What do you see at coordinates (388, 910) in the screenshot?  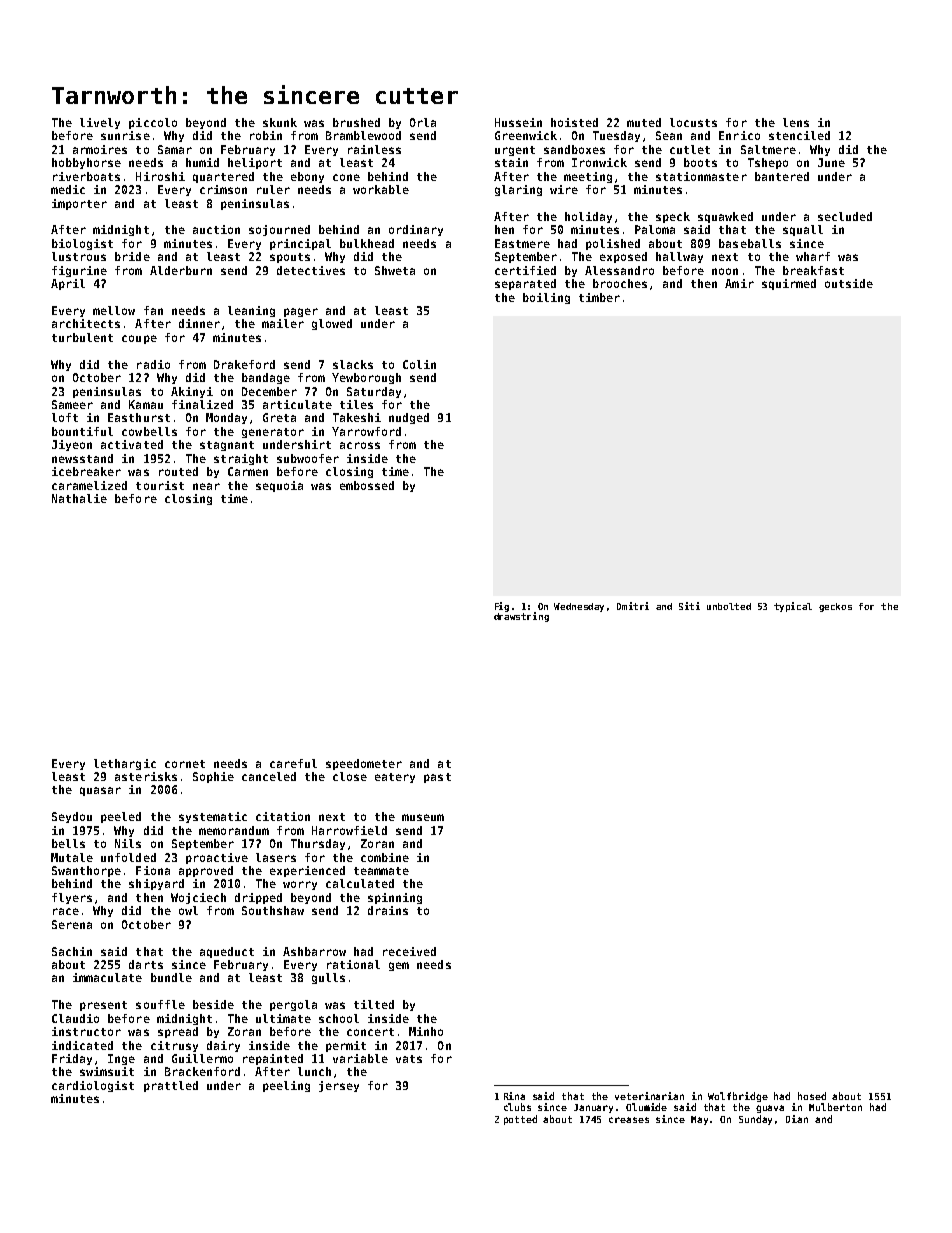 I see `drains` at bounding box center [388, 910].
